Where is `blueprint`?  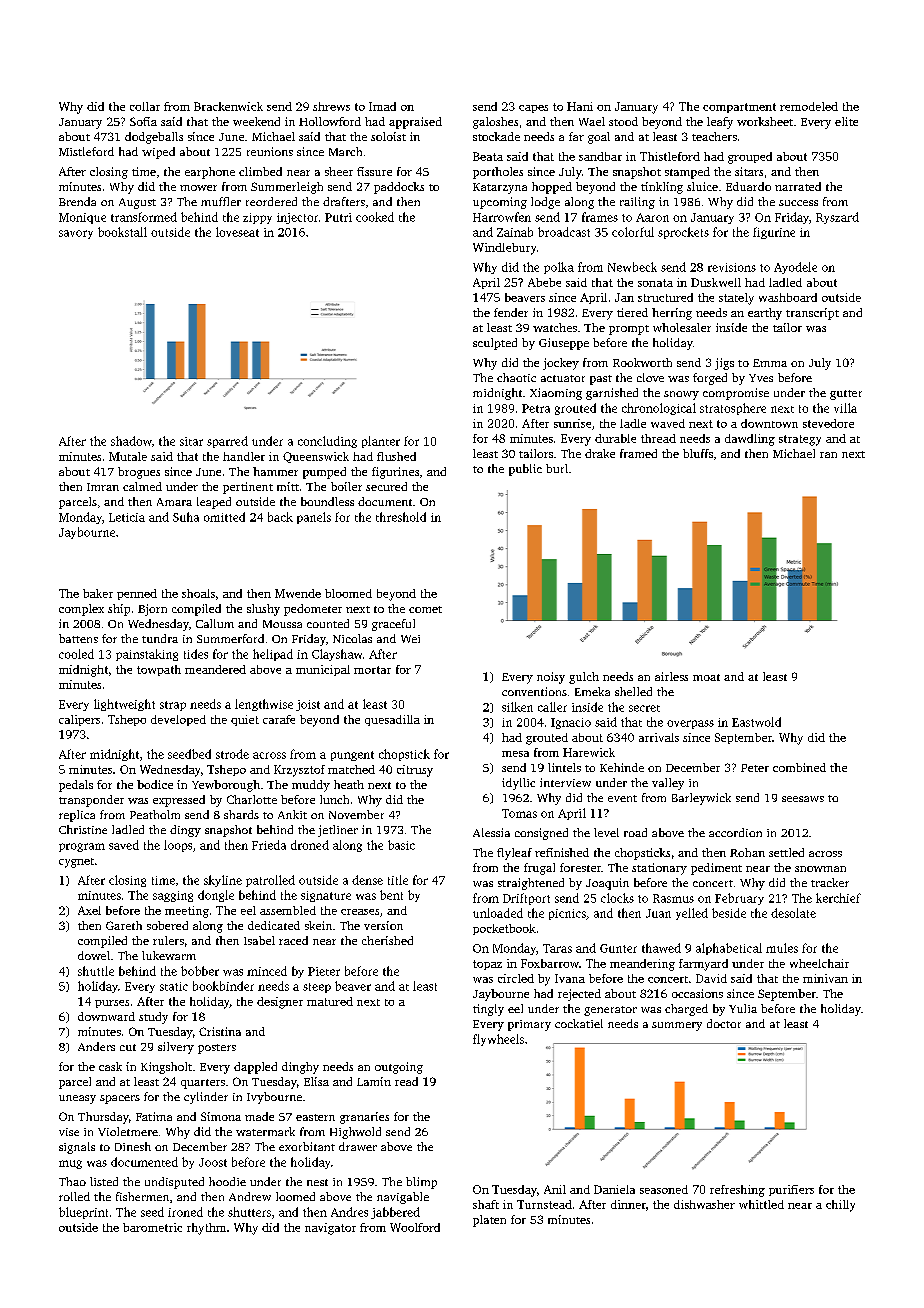 blueprint is located at coordinates (83, 1213).
